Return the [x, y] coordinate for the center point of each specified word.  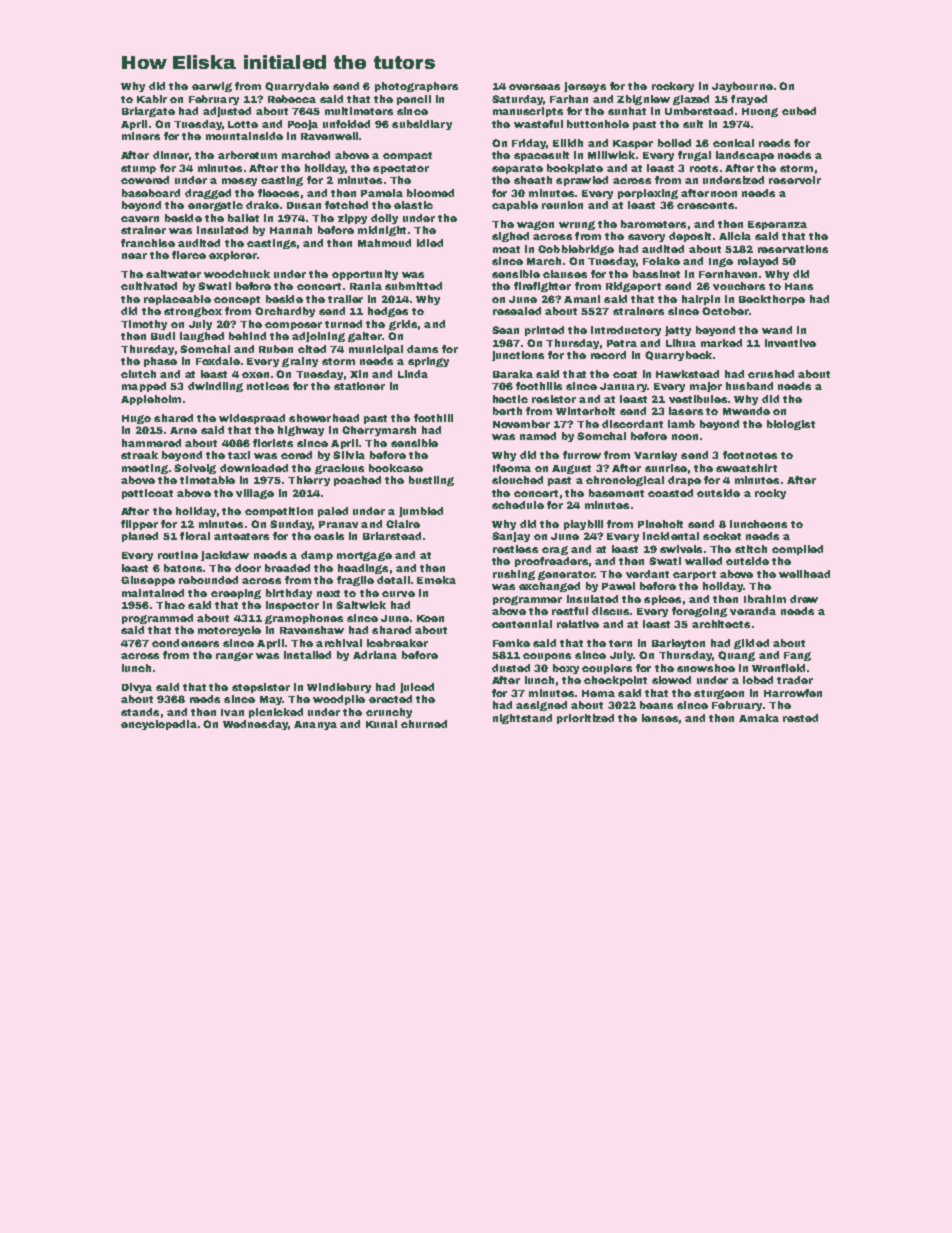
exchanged [549, 587]
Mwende [746, 411]
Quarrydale [297, 87]
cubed [799, 111]
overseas [534, 87]
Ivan [232, 712]
